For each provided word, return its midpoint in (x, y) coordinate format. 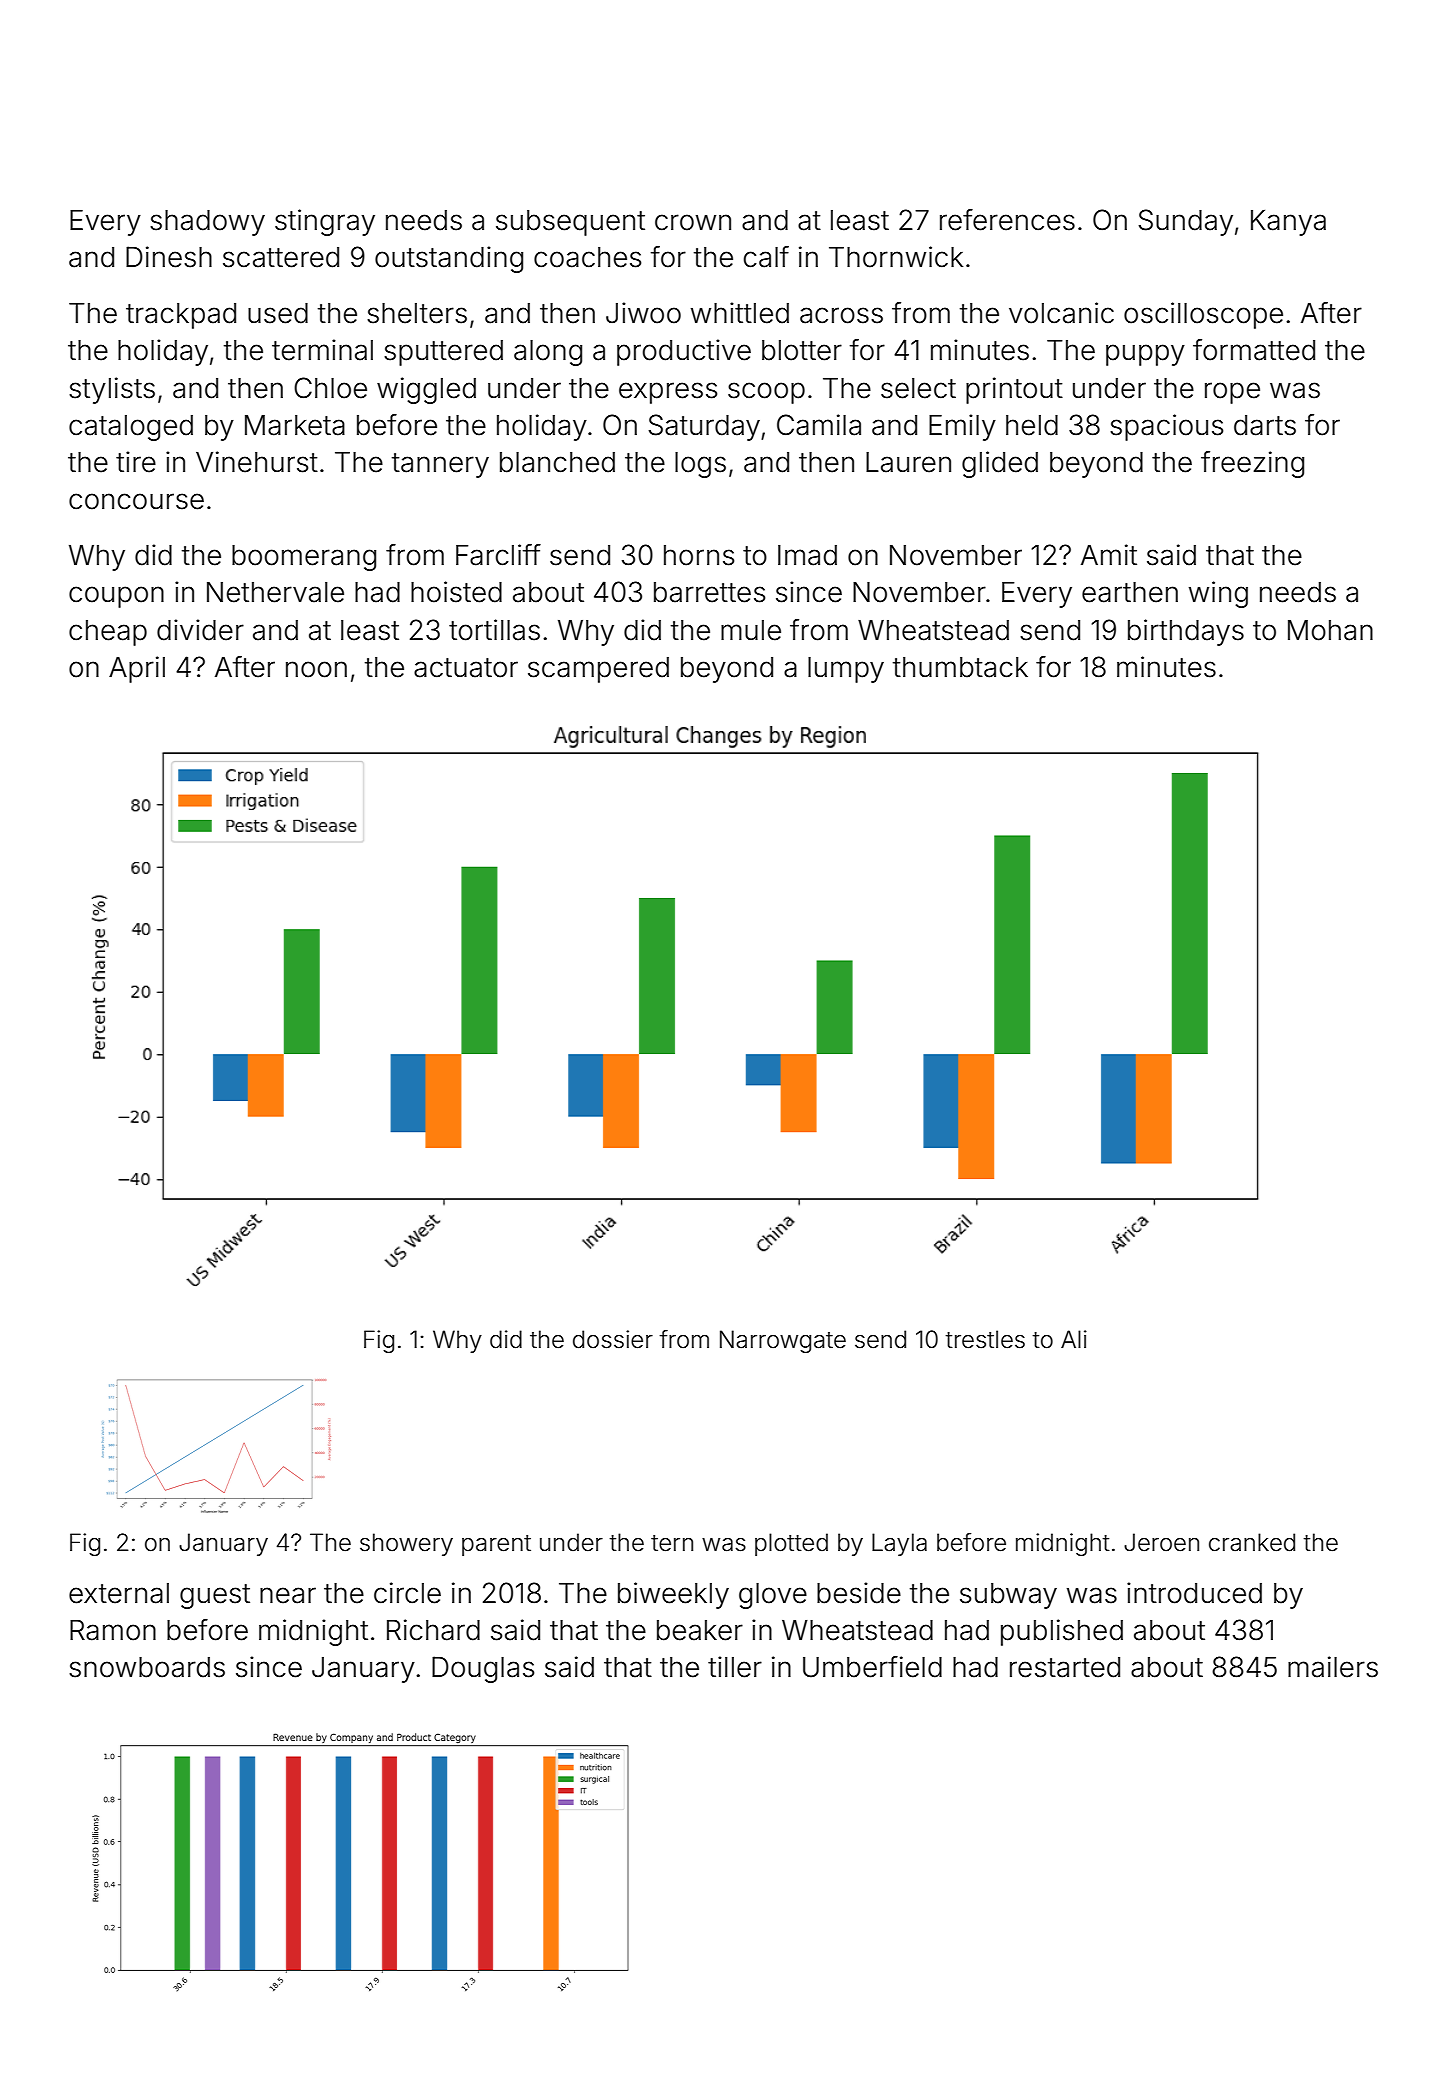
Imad (807, 555)
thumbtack (960, 667)
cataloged (131, 428)
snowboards (147, 1667)
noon (316, 669)
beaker (700, 1630)
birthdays (1186, 632)
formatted (1254, 350)
